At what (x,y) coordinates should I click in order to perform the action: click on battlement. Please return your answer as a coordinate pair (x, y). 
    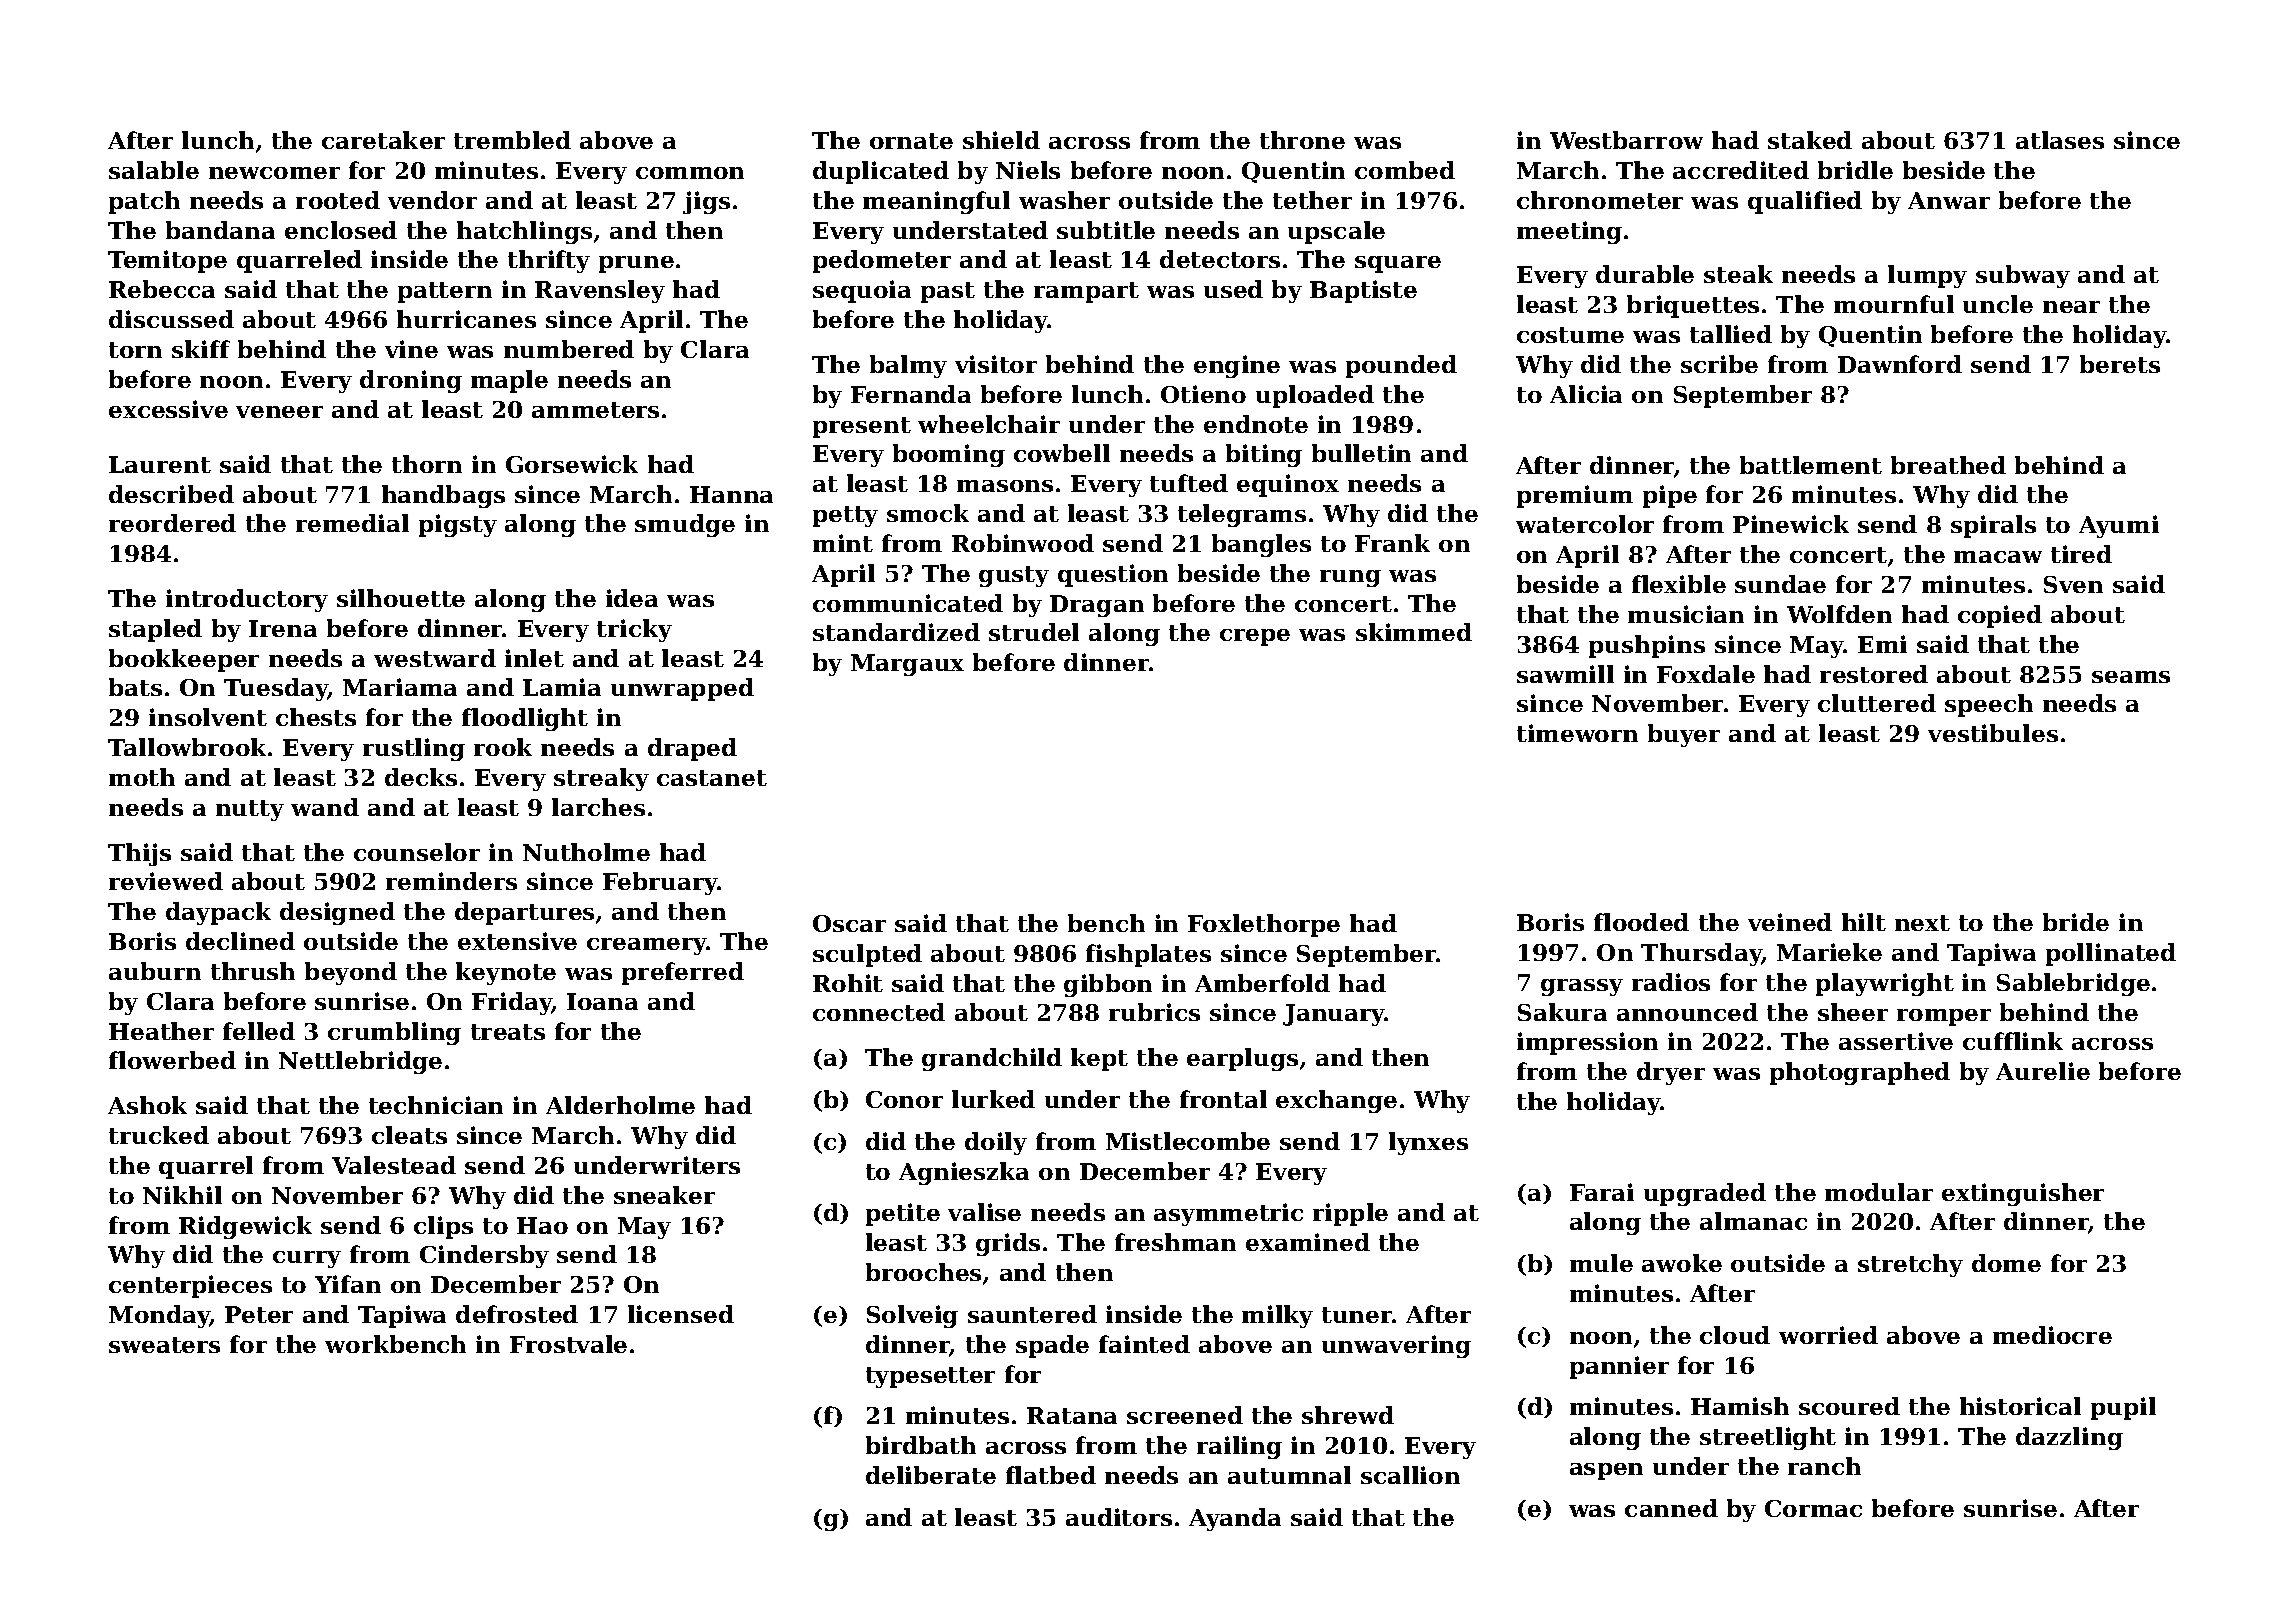
    Looking at the image, I should click on (1811, 465).
